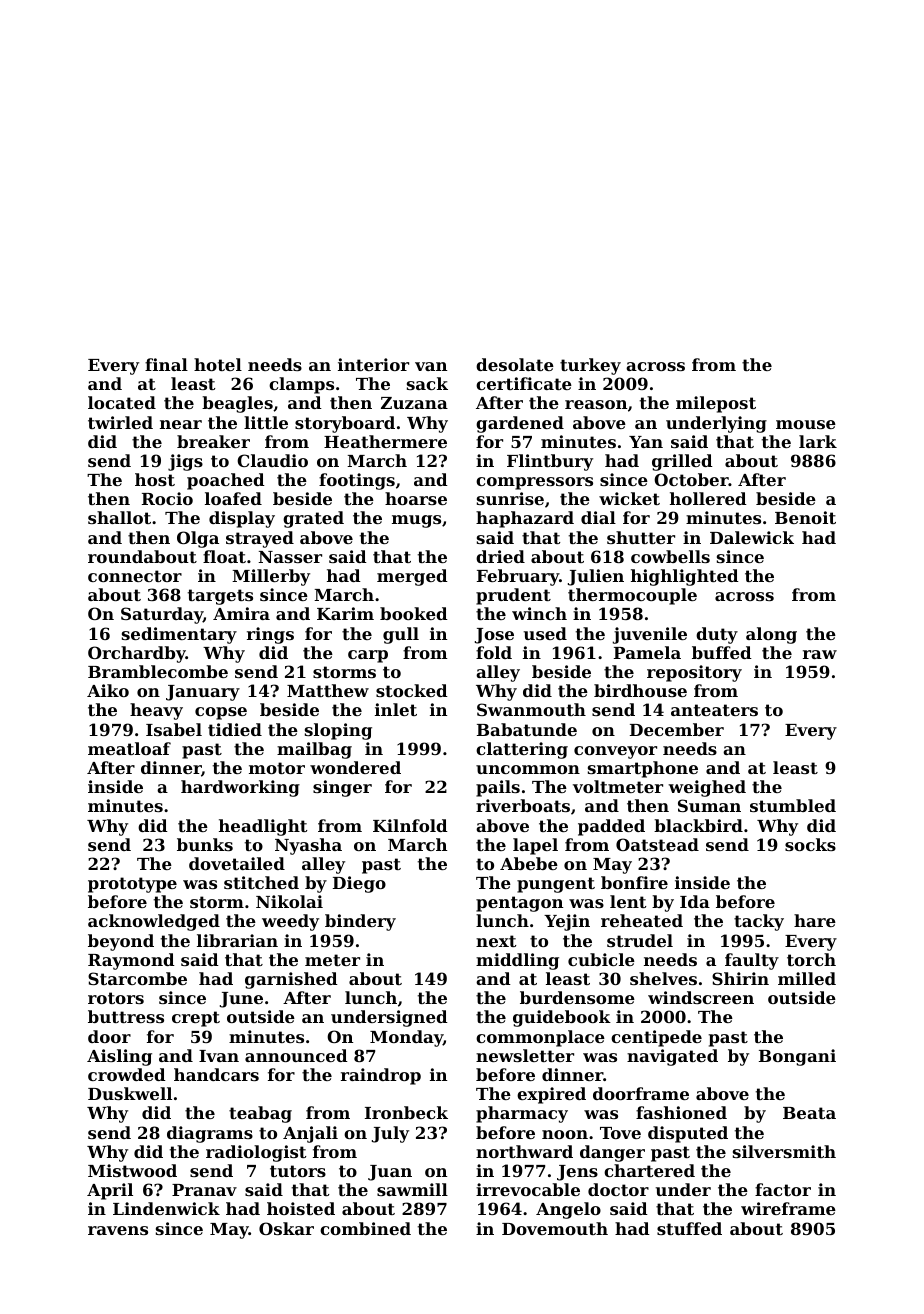 The height and width of the screenshot is (1314, 924). What do you see at coordinates (130, 1093) in the screenshot?
I see `Duskwell` at bounding box center [130, 1093].
